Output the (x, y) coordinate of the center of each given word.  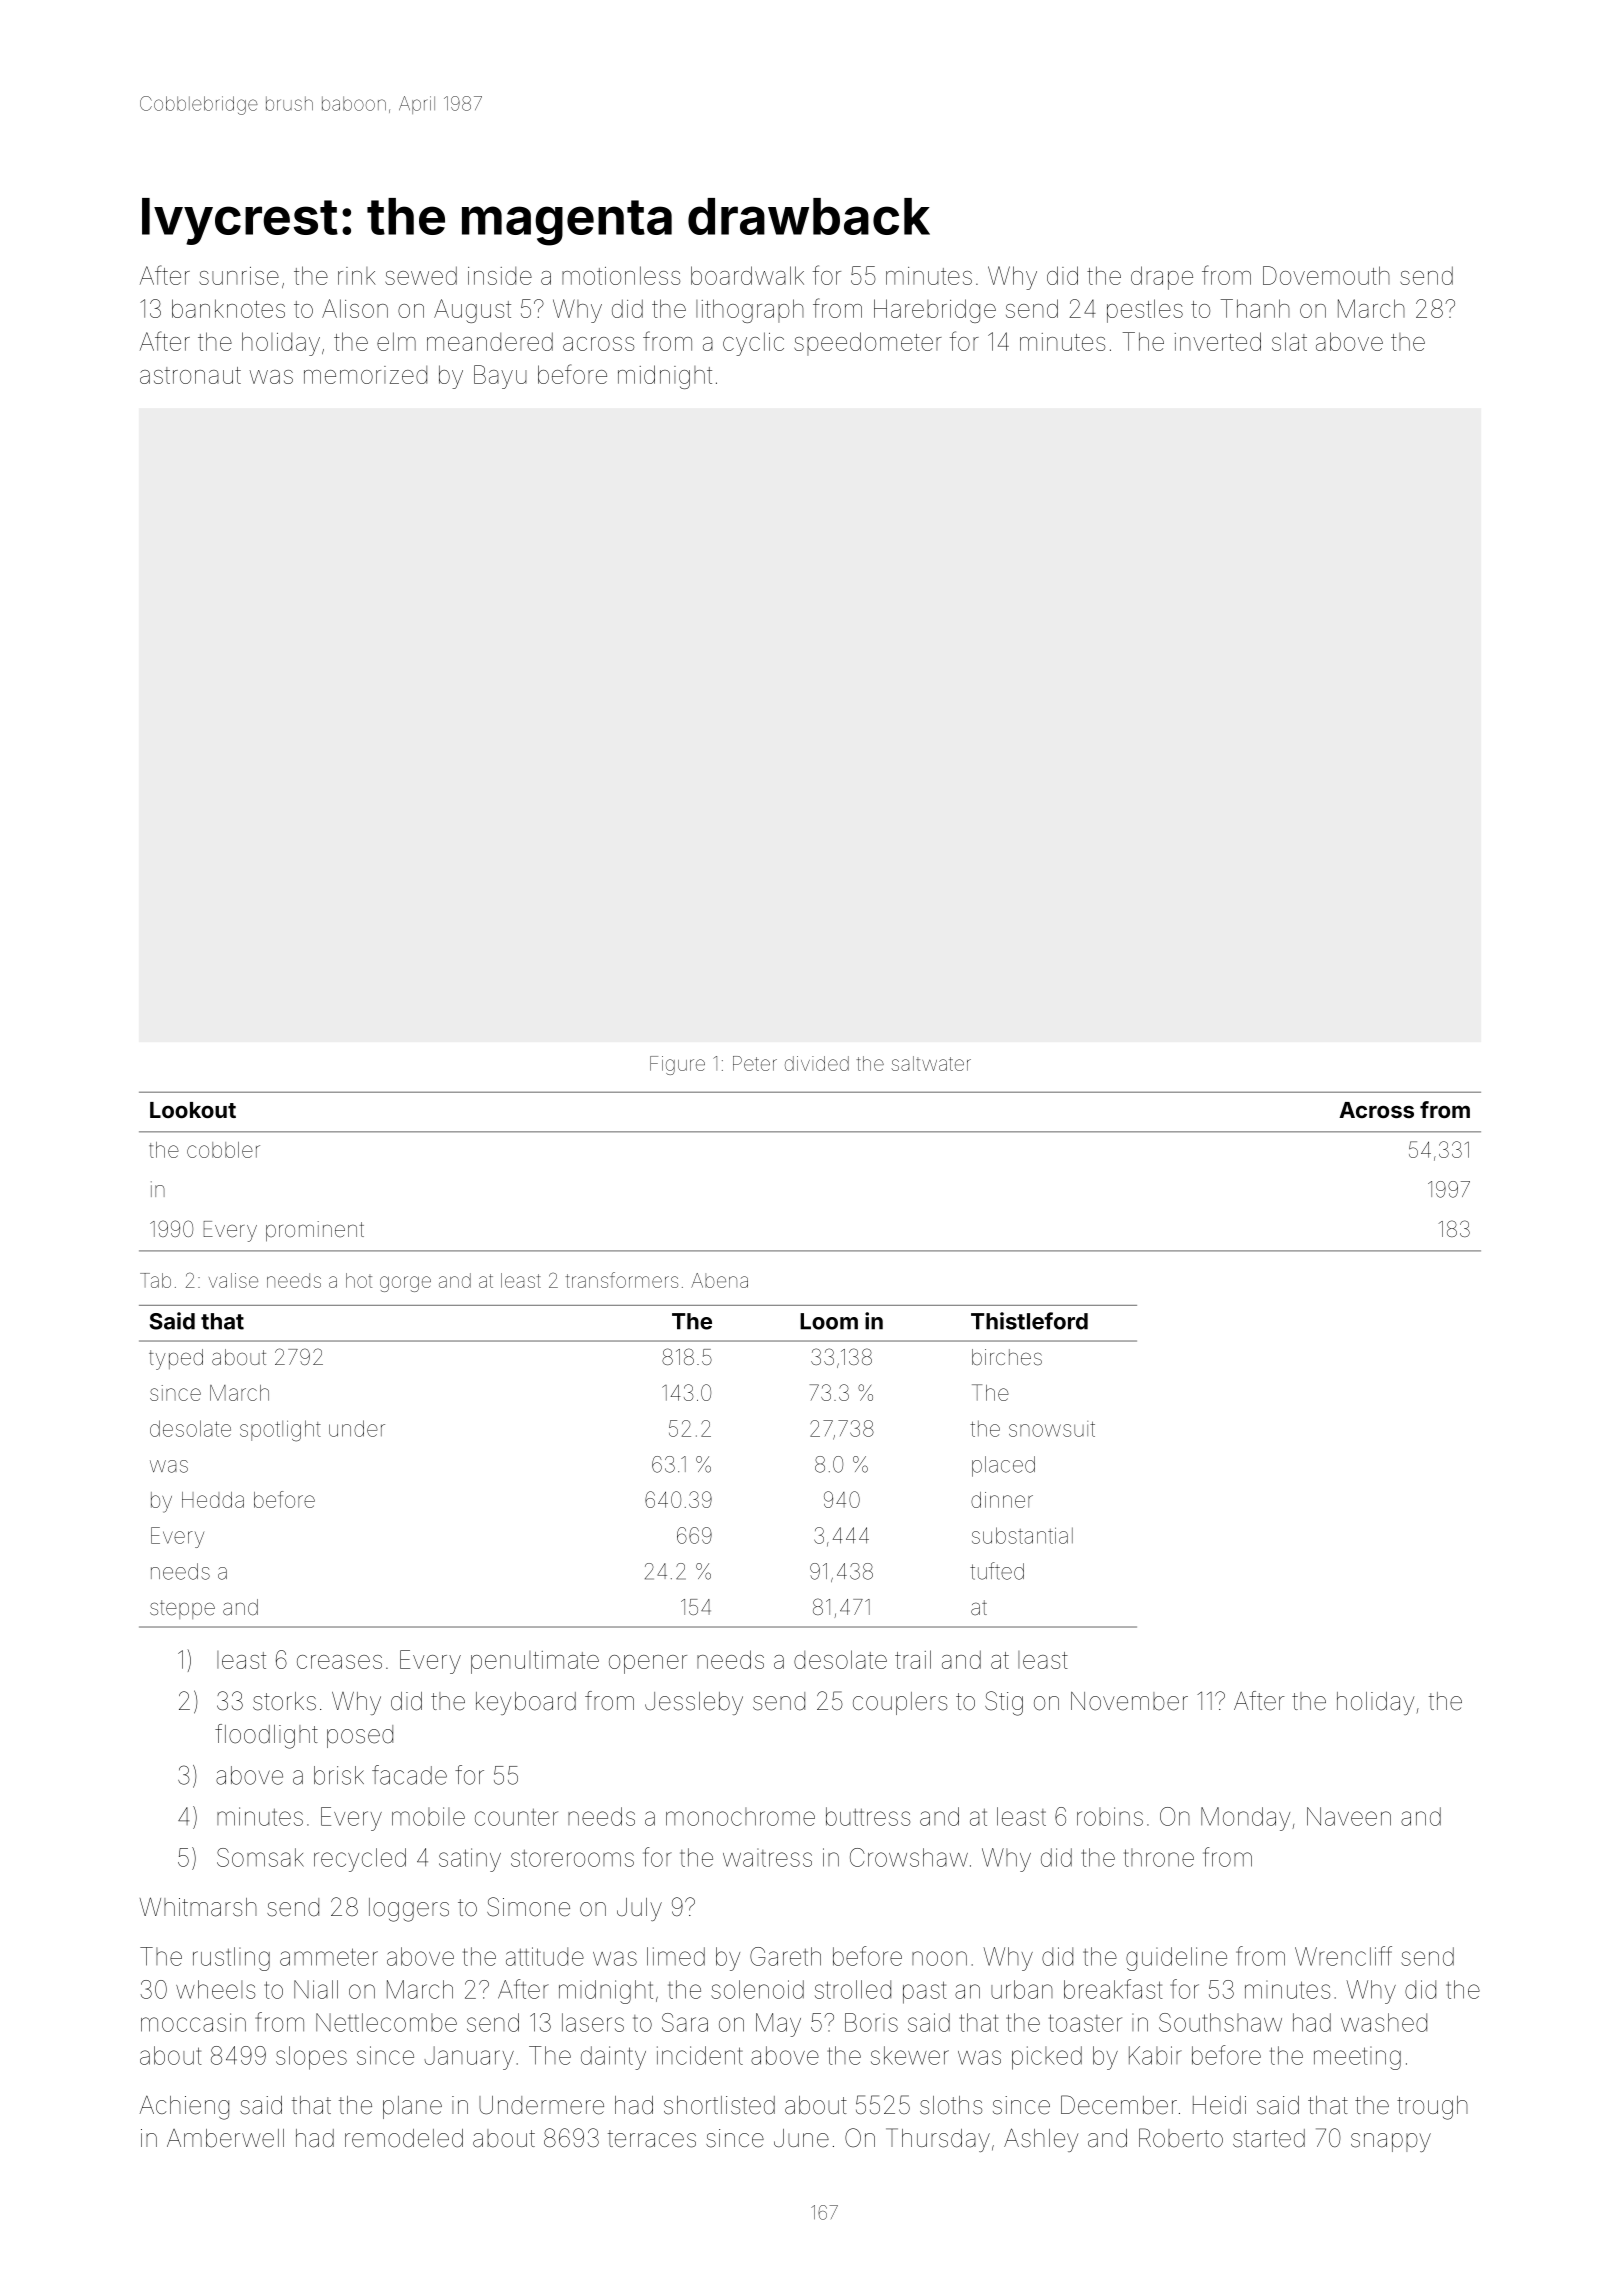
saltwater (931, 1063)
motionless (621, 275)
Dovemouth (1326, 275)
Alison (355, 308)
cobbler (223, 1150)
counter (516, 1817)
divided (817, 1063)
